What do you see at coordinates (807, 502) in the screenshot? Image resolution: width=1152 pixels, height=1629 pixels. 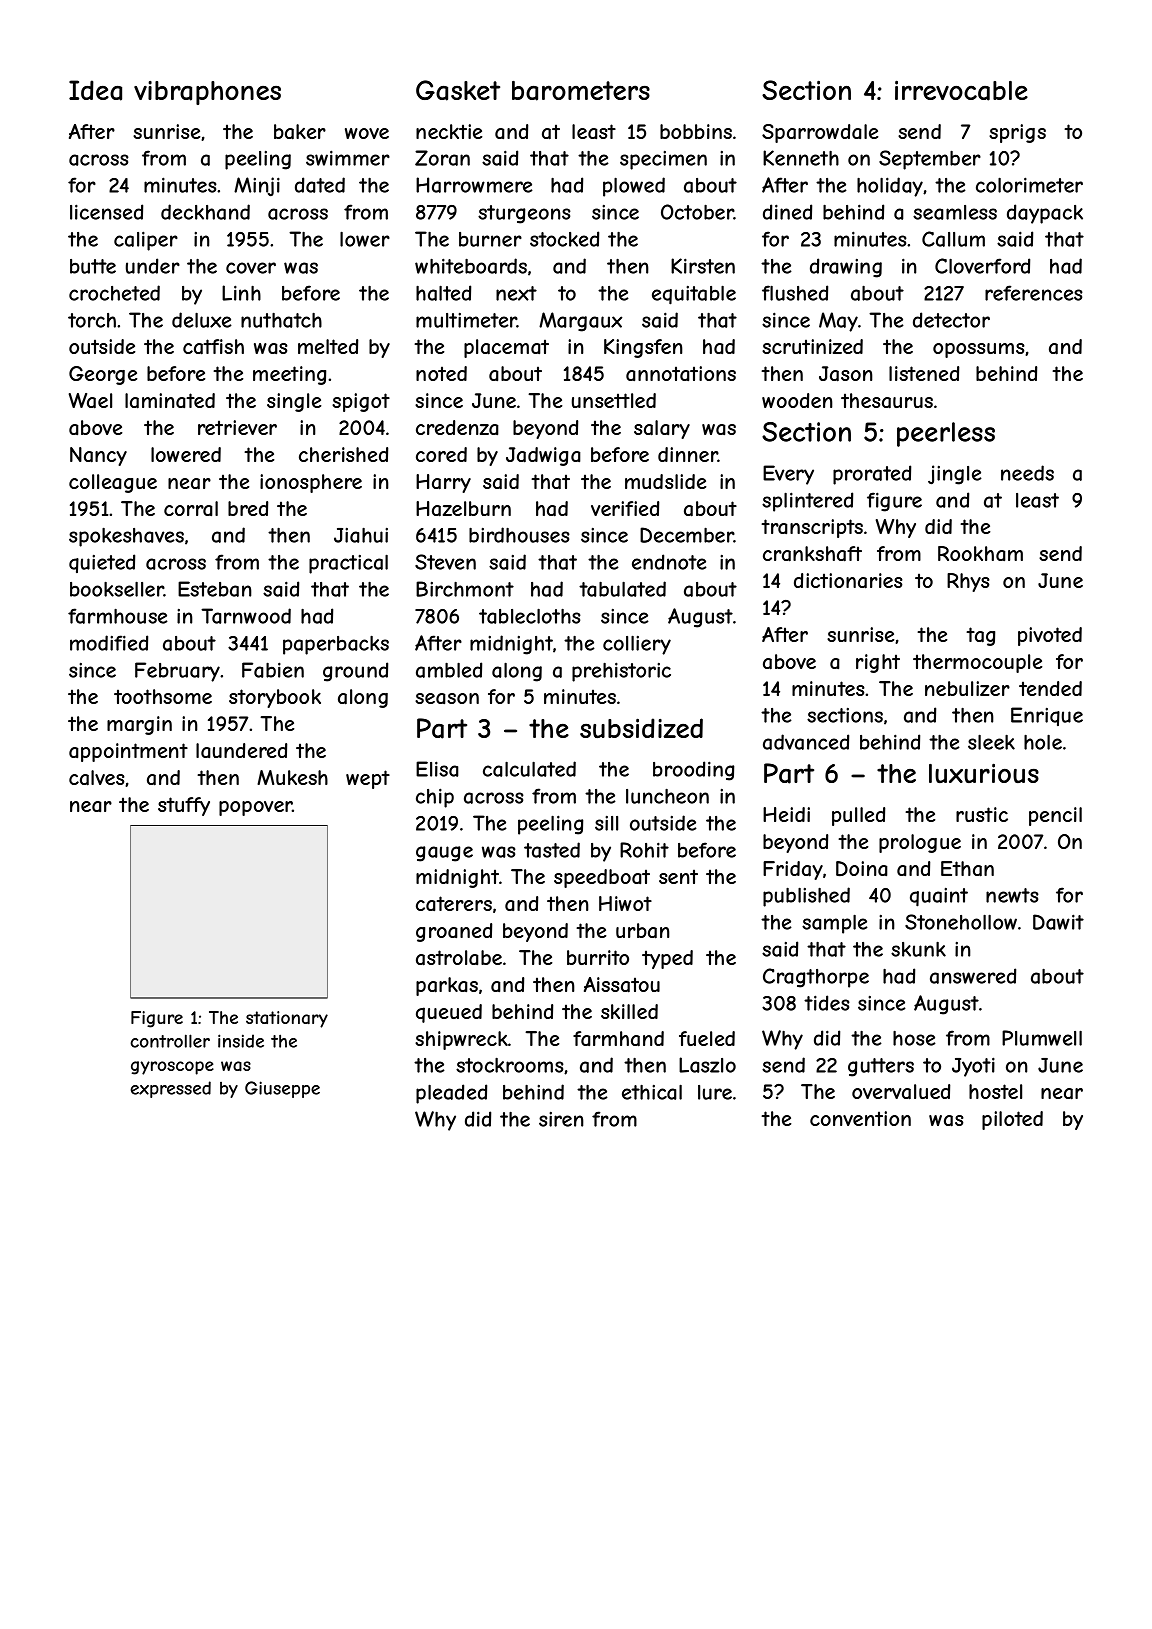 I see `splintered` at bounding box center [807, 502].
